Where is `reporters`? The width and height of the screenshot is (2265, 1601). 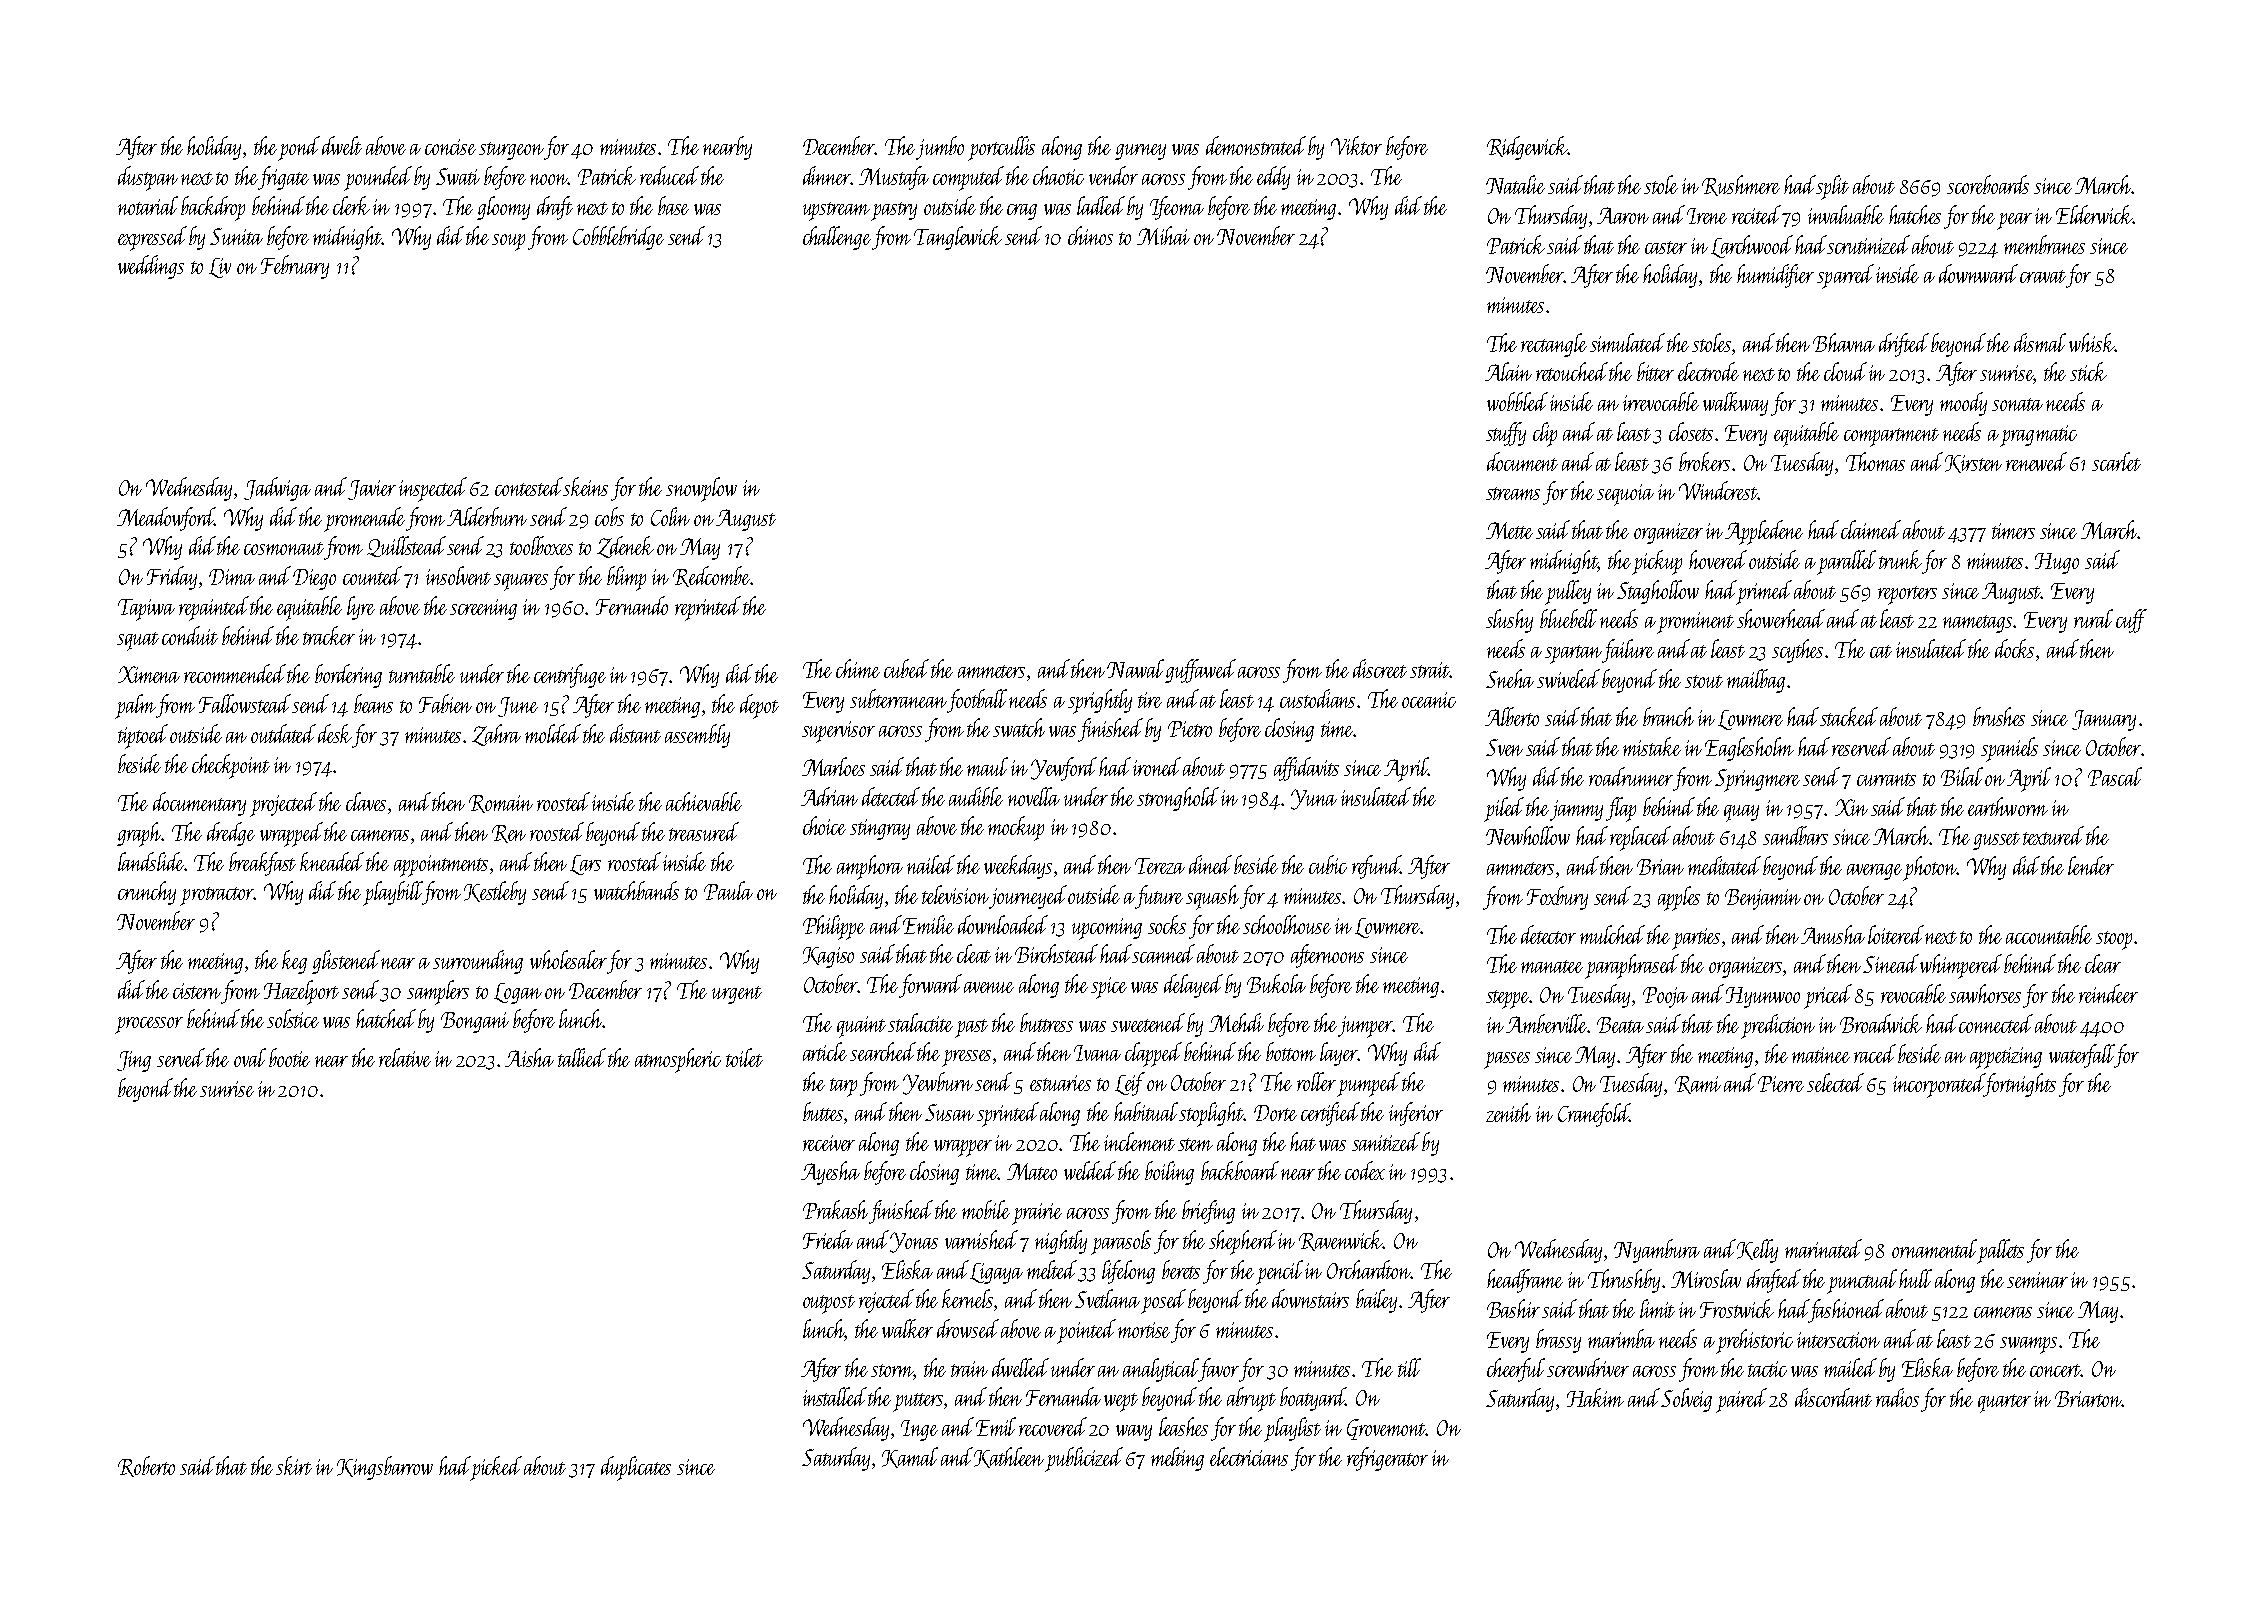
reporters is located at coordinates (1907, 595).
